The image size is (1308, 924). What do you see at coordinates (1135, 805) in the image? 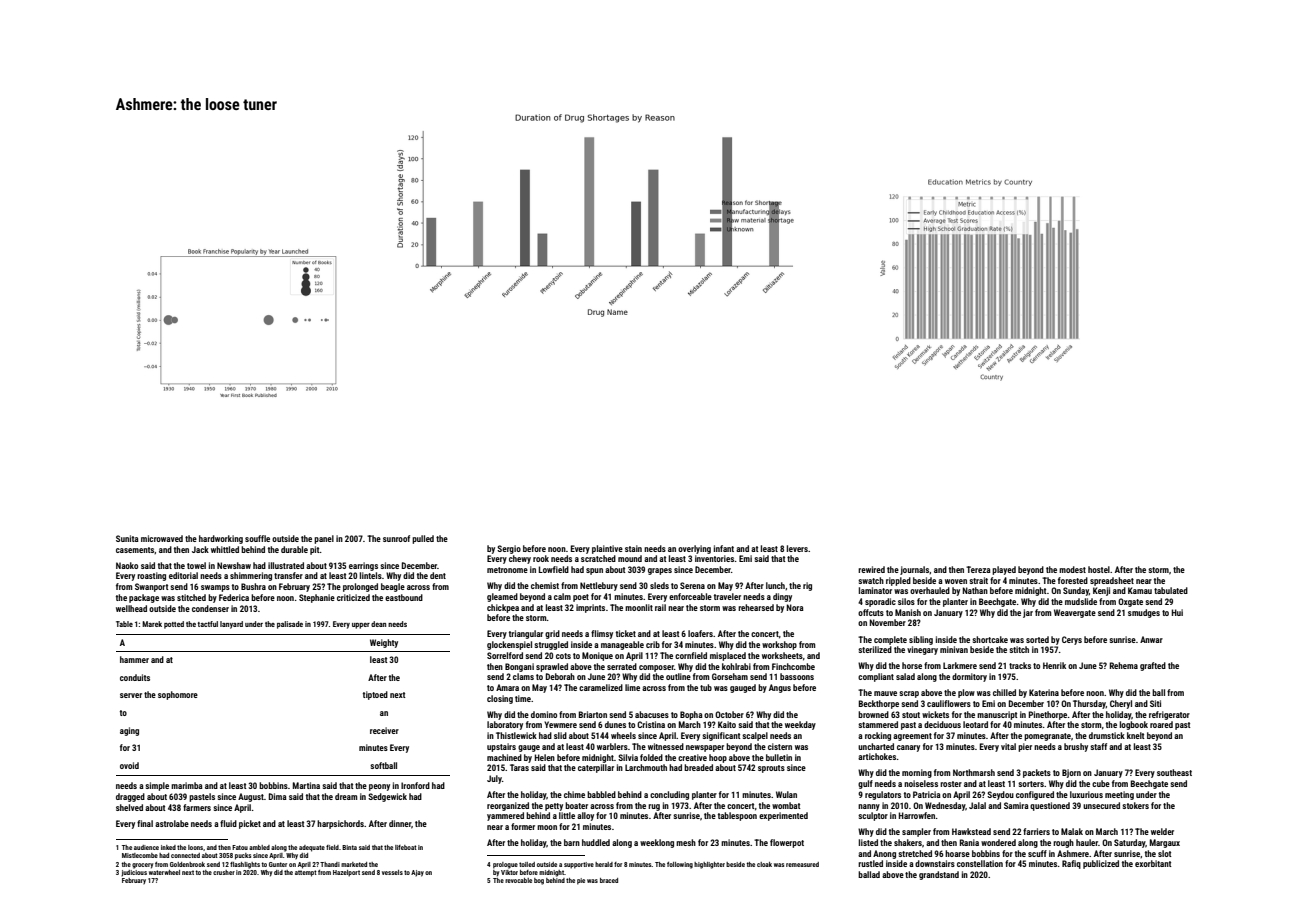
I see `stokers` at bounding box center [1135, 805].
